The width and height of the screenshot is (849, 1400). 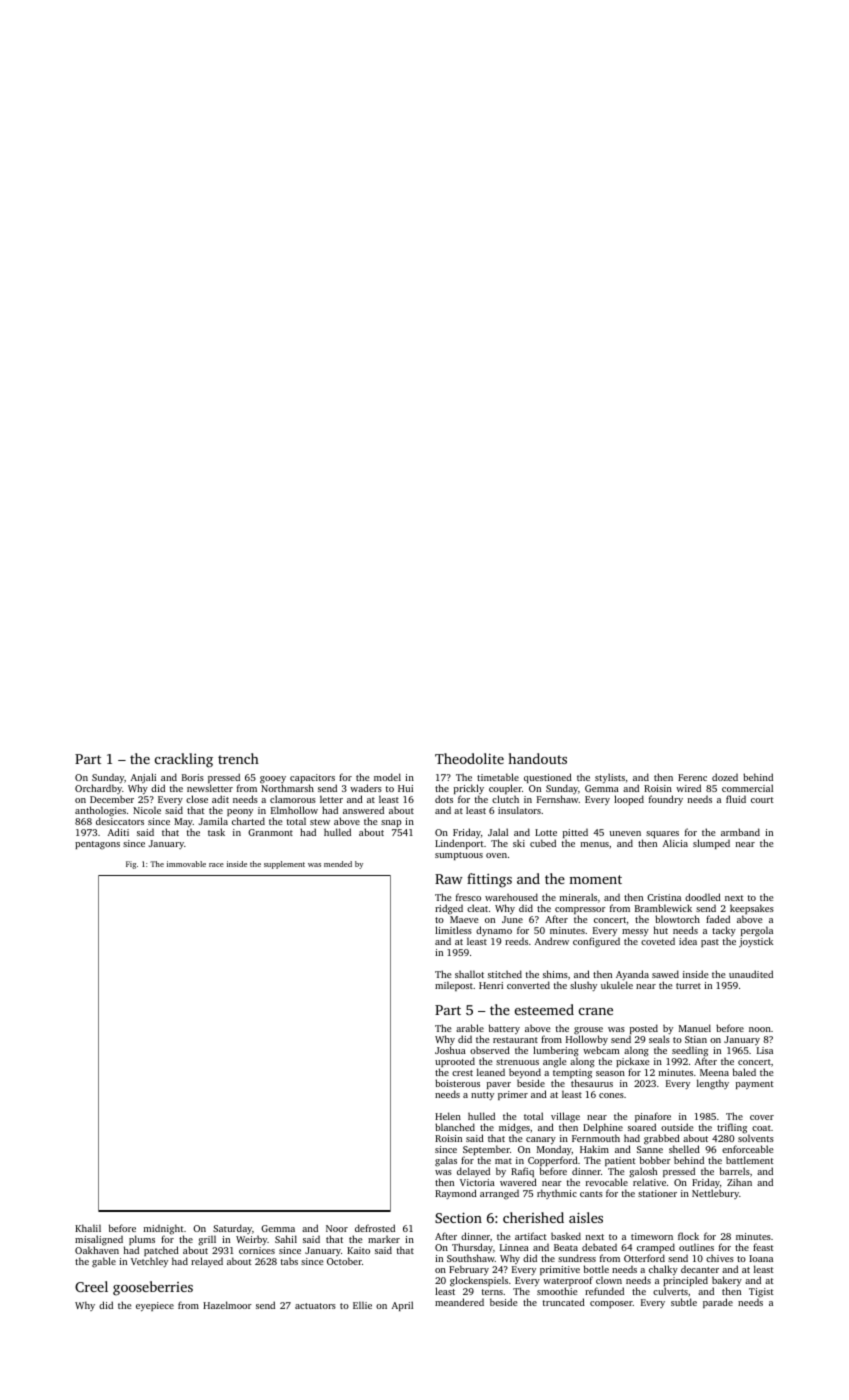 What do you see at coordinates (155, 1306) in the screenshot?
I see `eyepiece` at bounding box center [155, 1306].
